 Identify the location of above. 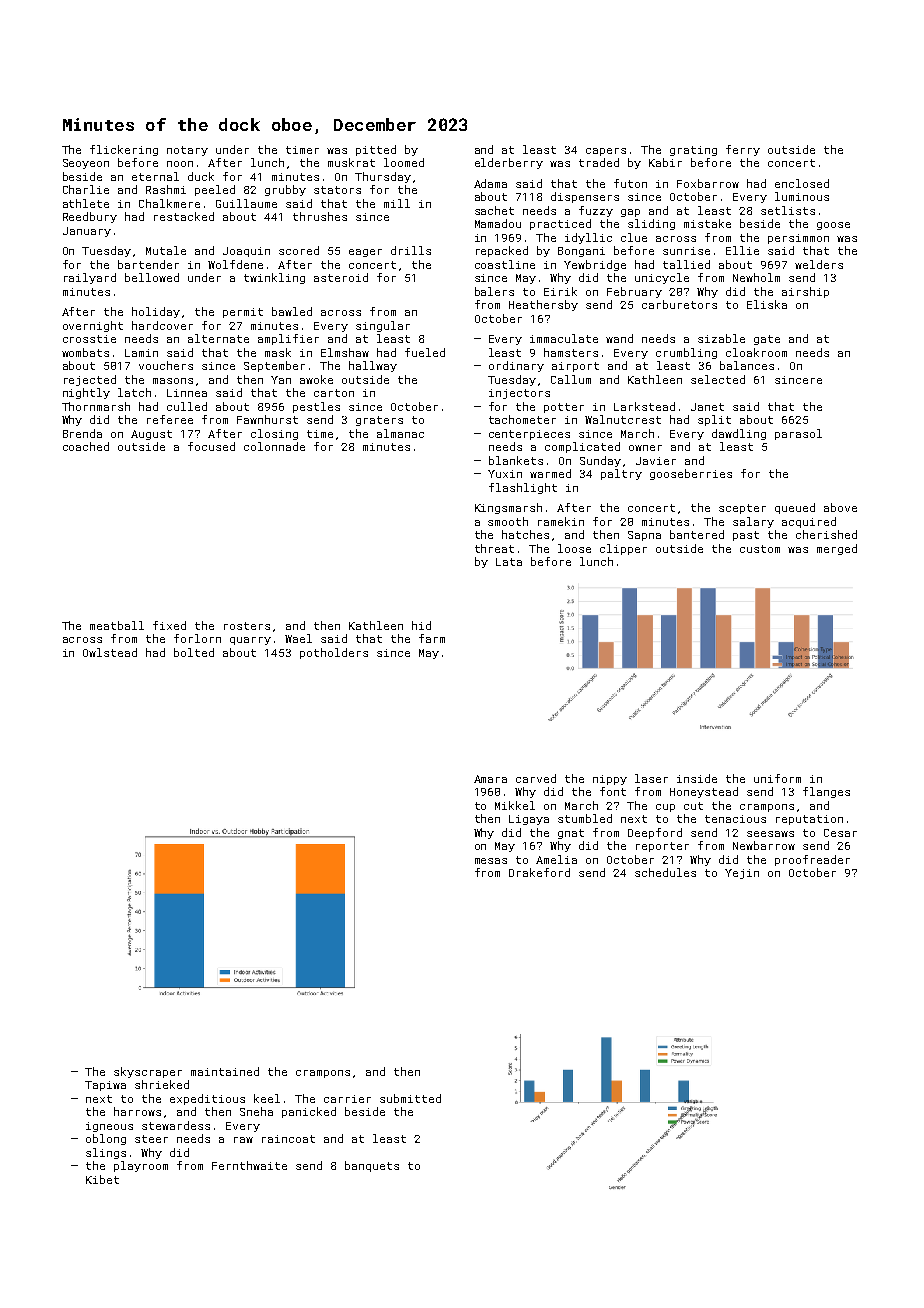
(840, 507).
